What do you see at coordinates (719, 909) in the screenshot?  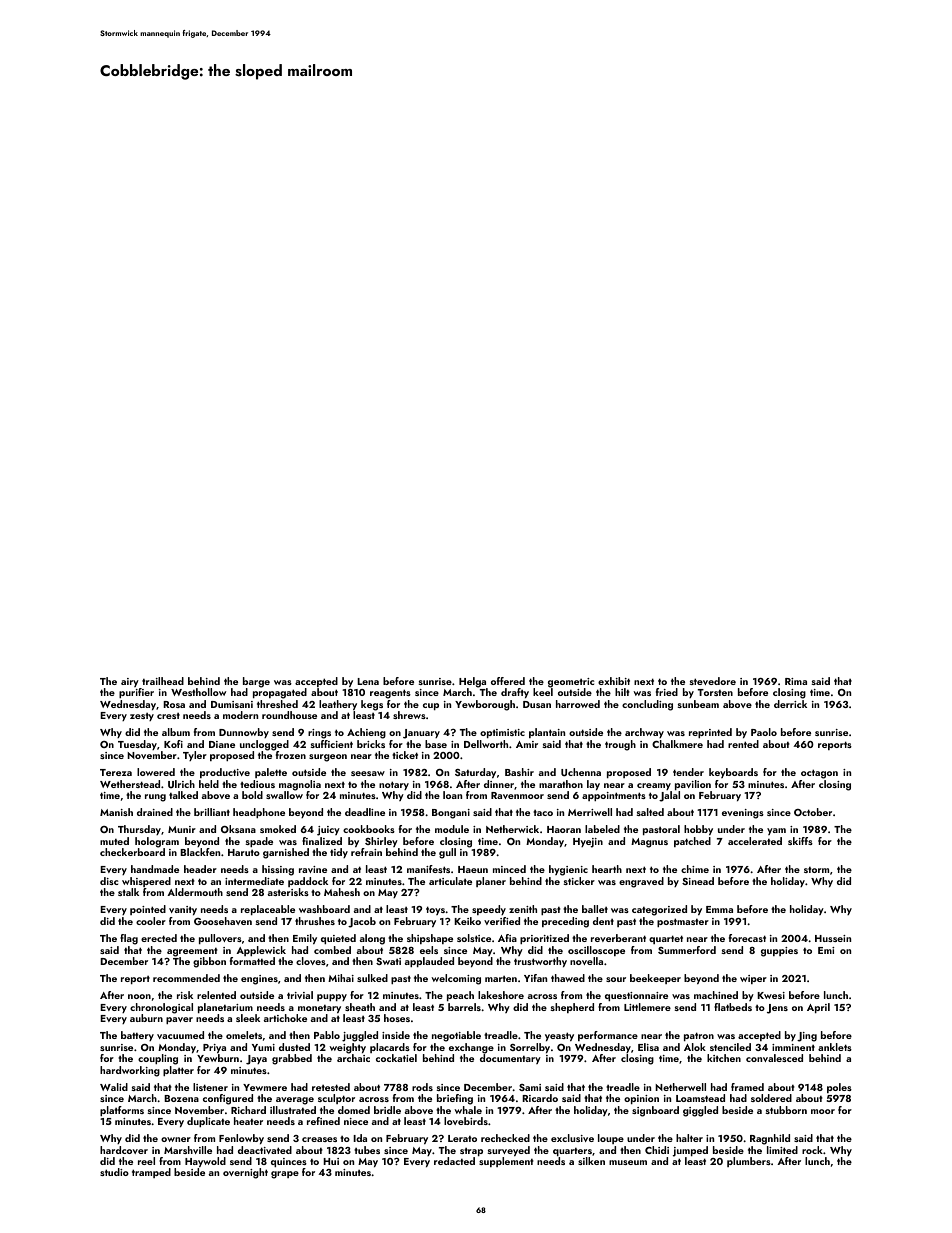 I see `Emma` at bounding box center [719, 909].
